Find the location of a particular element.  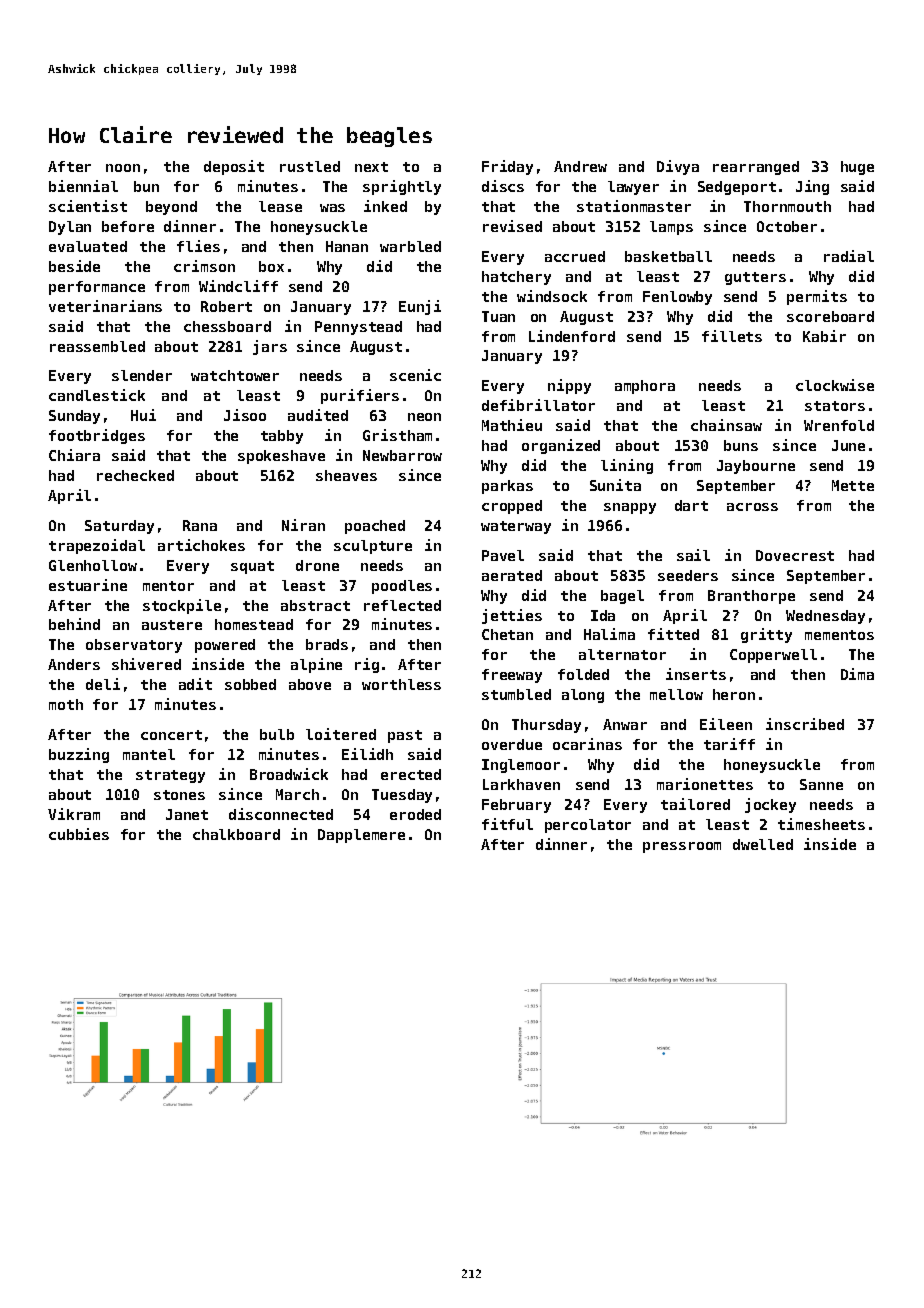

huge is located at coordinates (857, 168).
